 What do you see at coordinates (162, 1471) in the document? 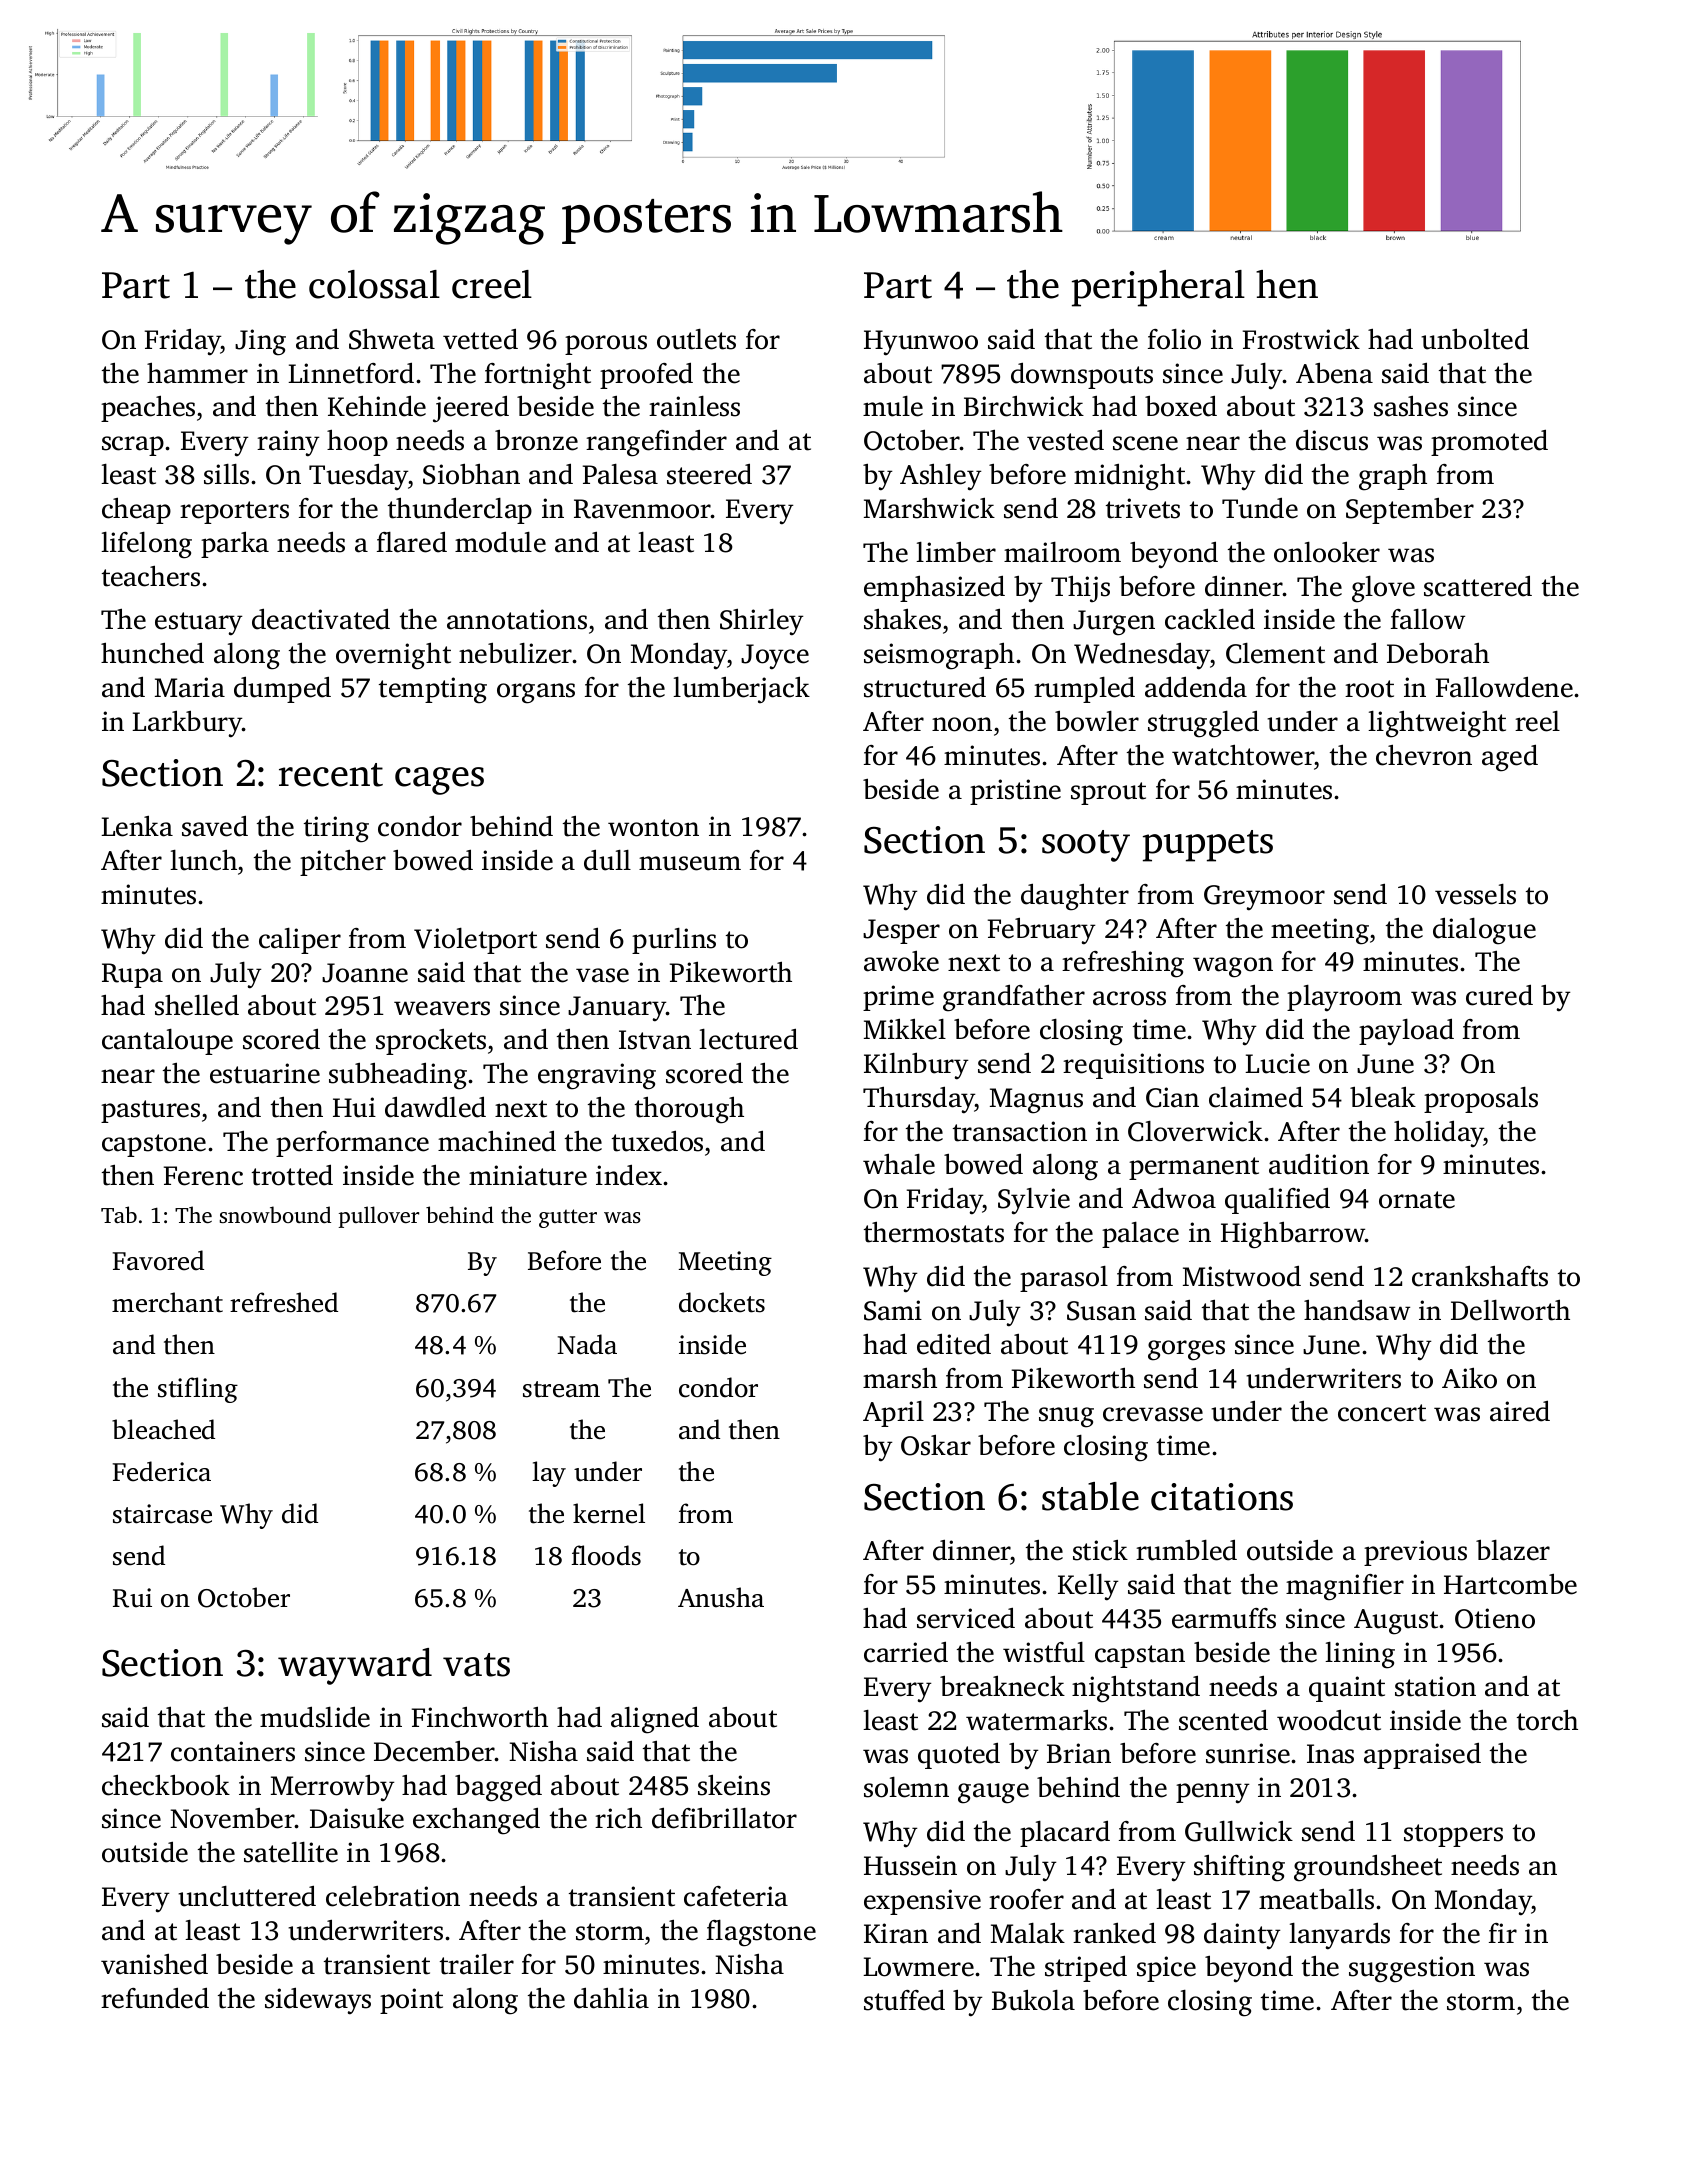
I see `Federica` at bounding box center [162, 1471].
